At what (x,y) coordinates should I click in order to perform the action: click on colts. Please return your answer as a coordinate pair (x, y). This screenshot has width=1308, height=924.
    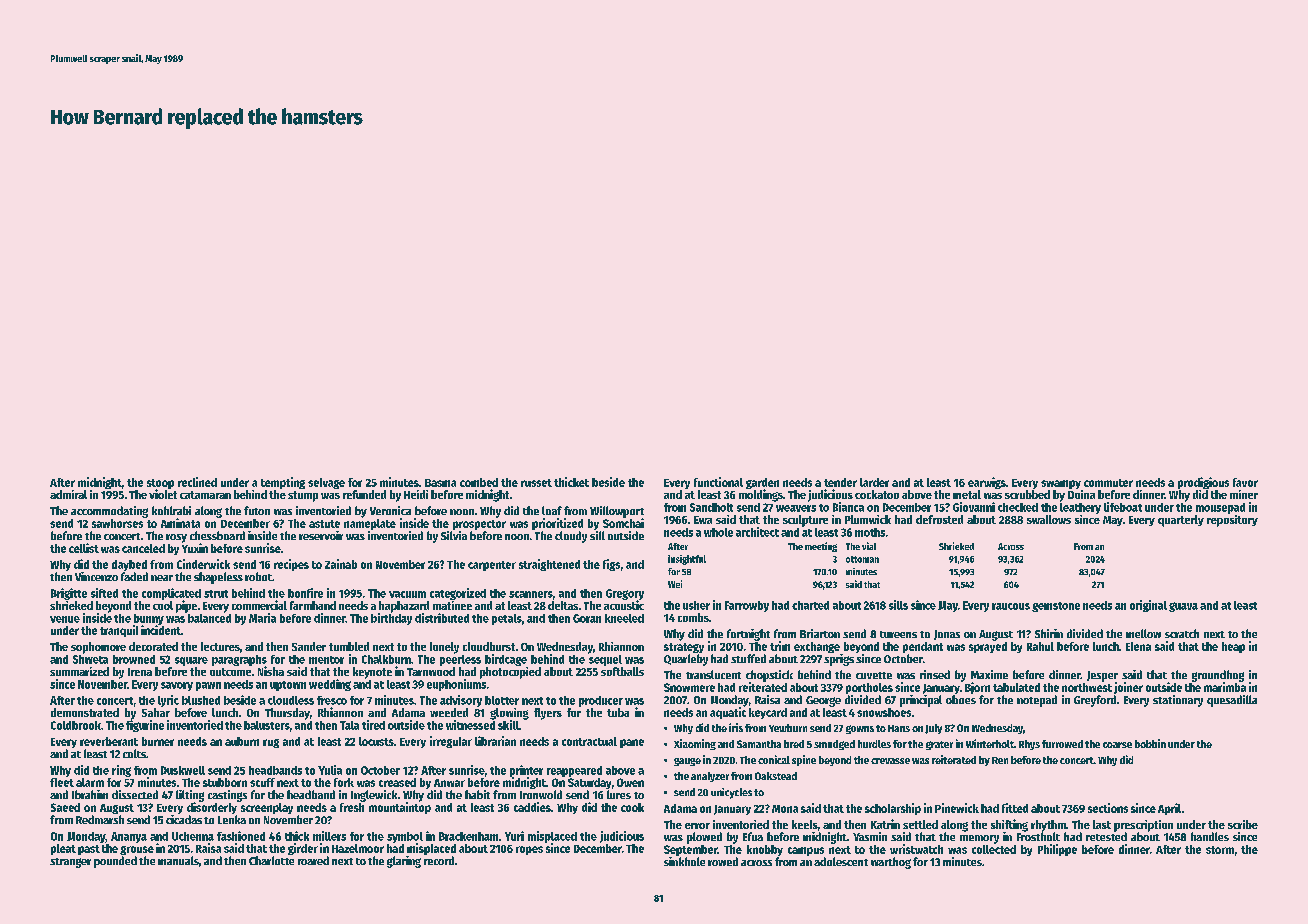
    Looking at the image, I should click on (134, 753).
